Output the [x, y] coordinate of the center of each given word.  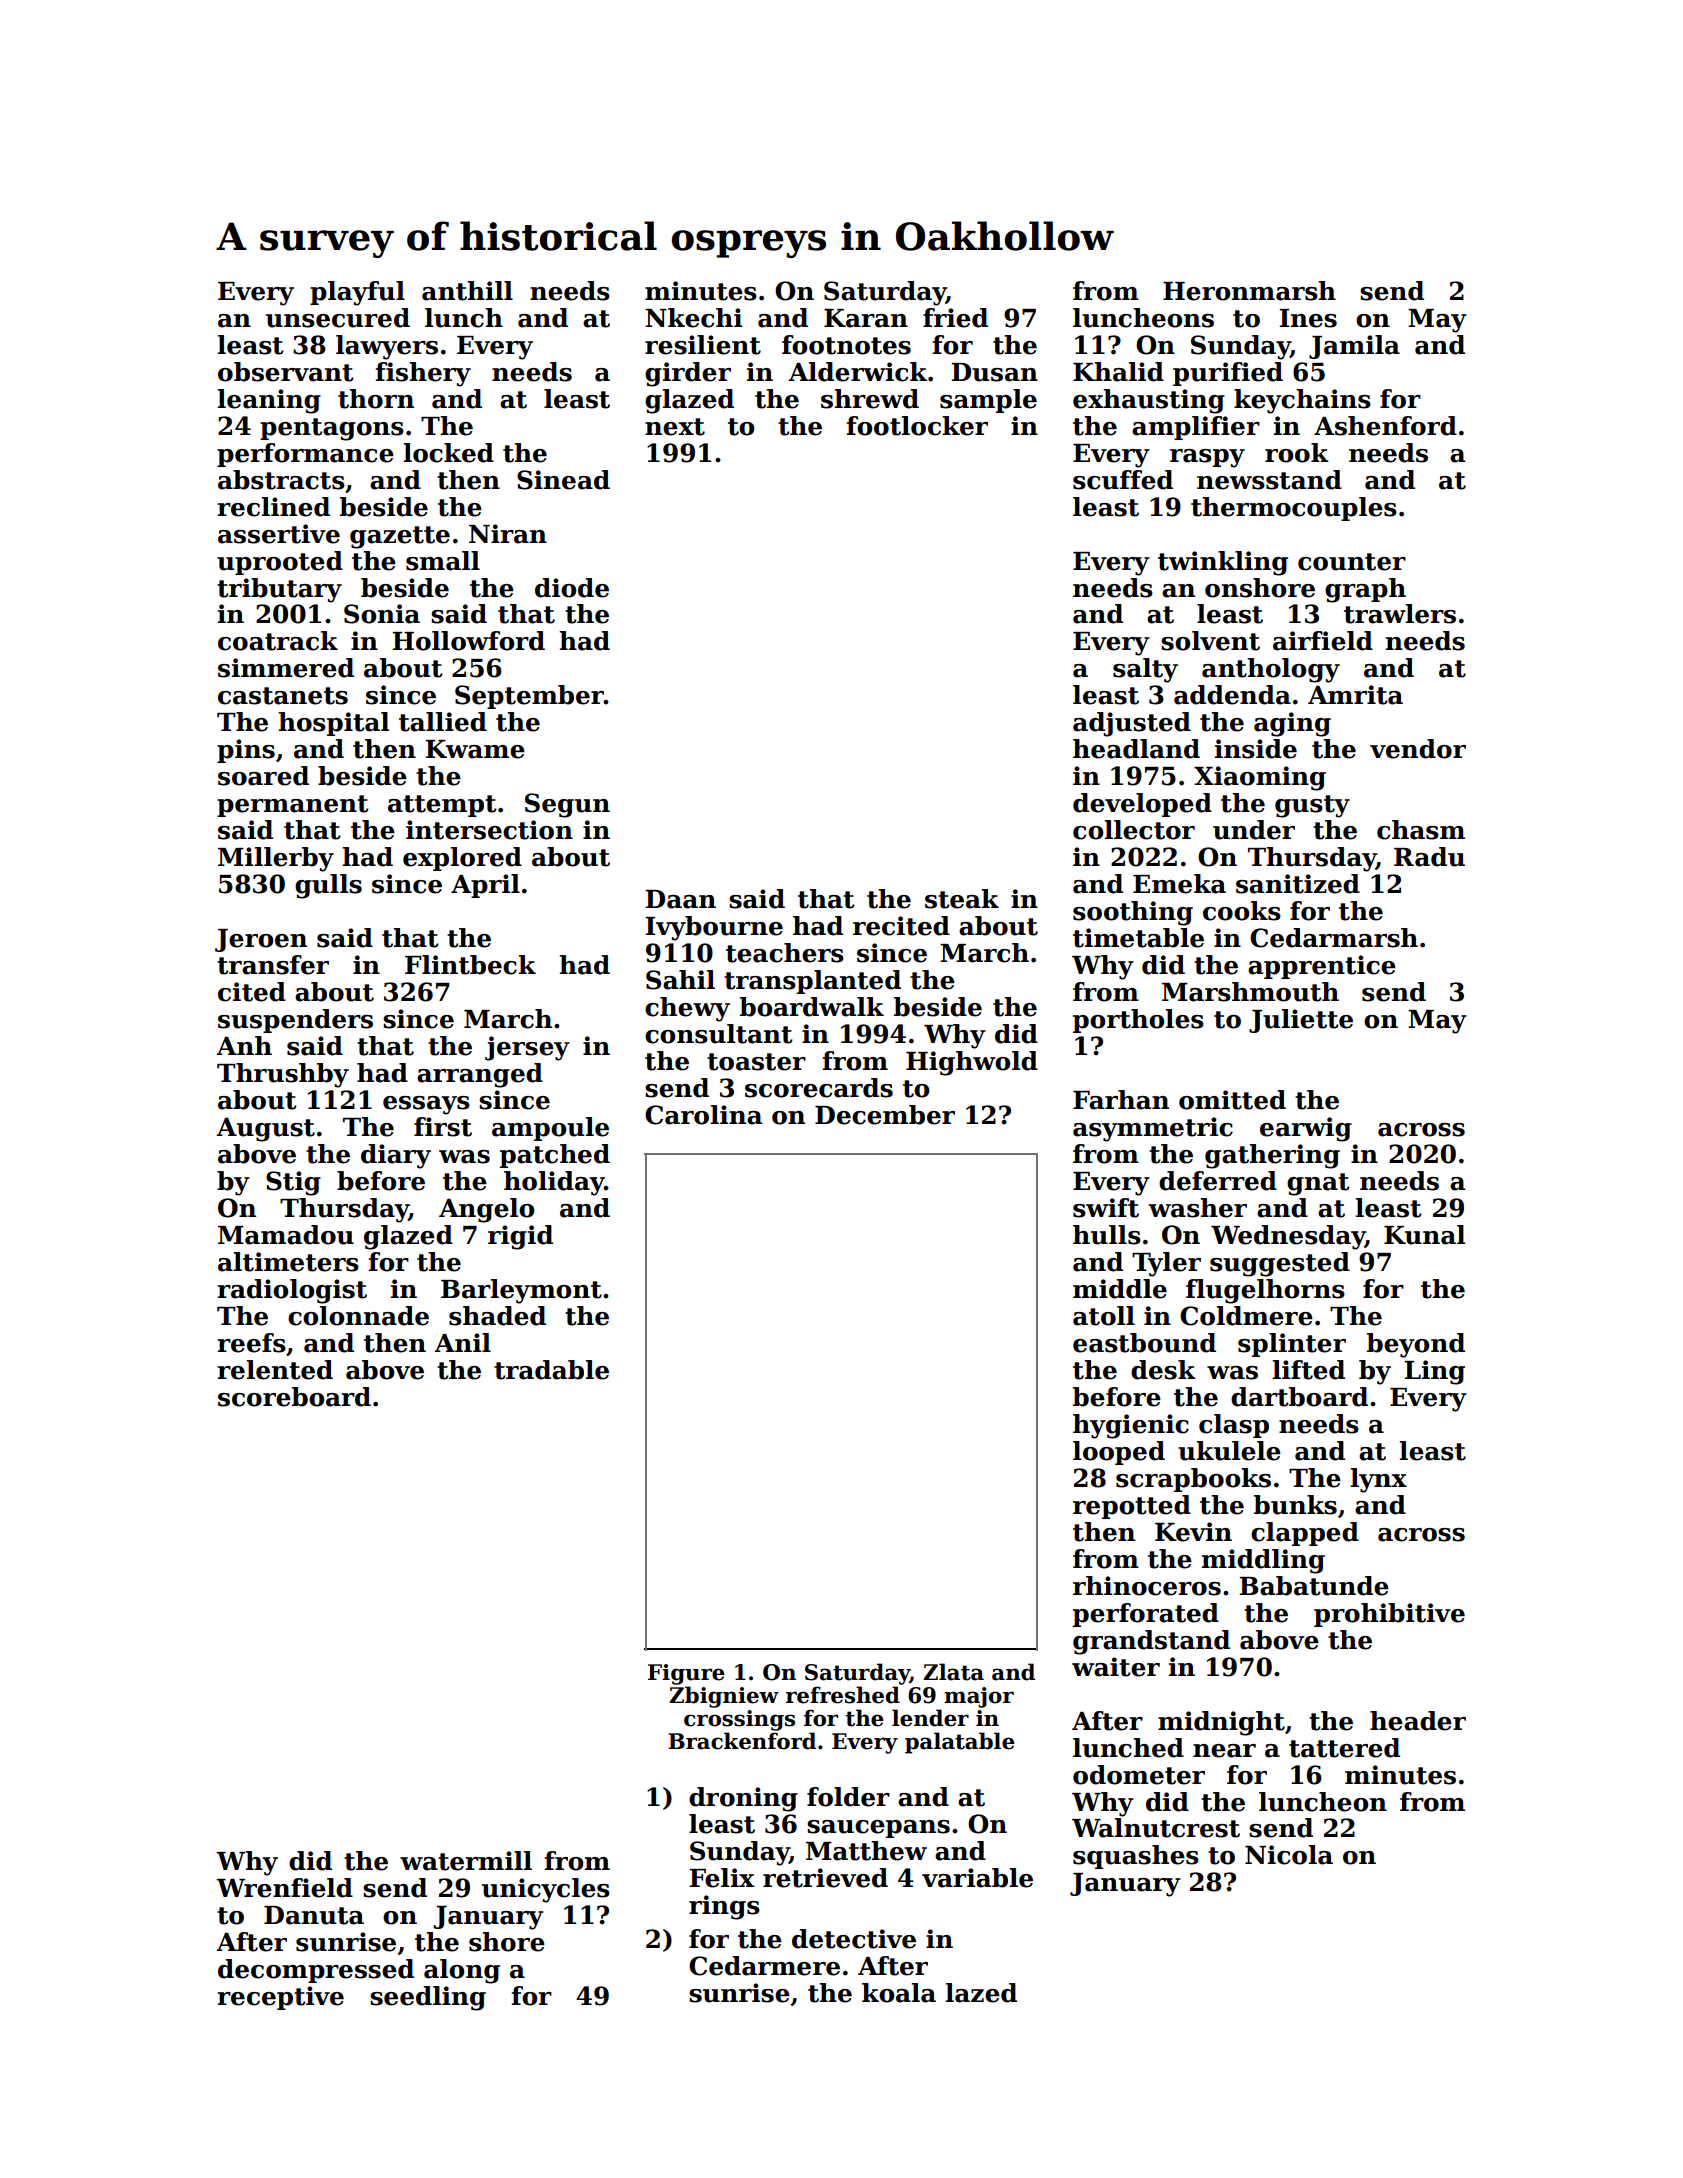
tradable [551, 1370]
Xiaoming [1260, 778]
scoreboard [294, 1397]
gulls [328, 886]
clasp [1234, 1426]
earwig [1306, 1129]
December [885, 1115]
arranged [480, 1075]
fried [955, 318]
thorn [376, 399]
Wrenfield [284, 1888]
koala [899, 1993]
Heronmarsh [1249, 291]
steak [962, 899]
